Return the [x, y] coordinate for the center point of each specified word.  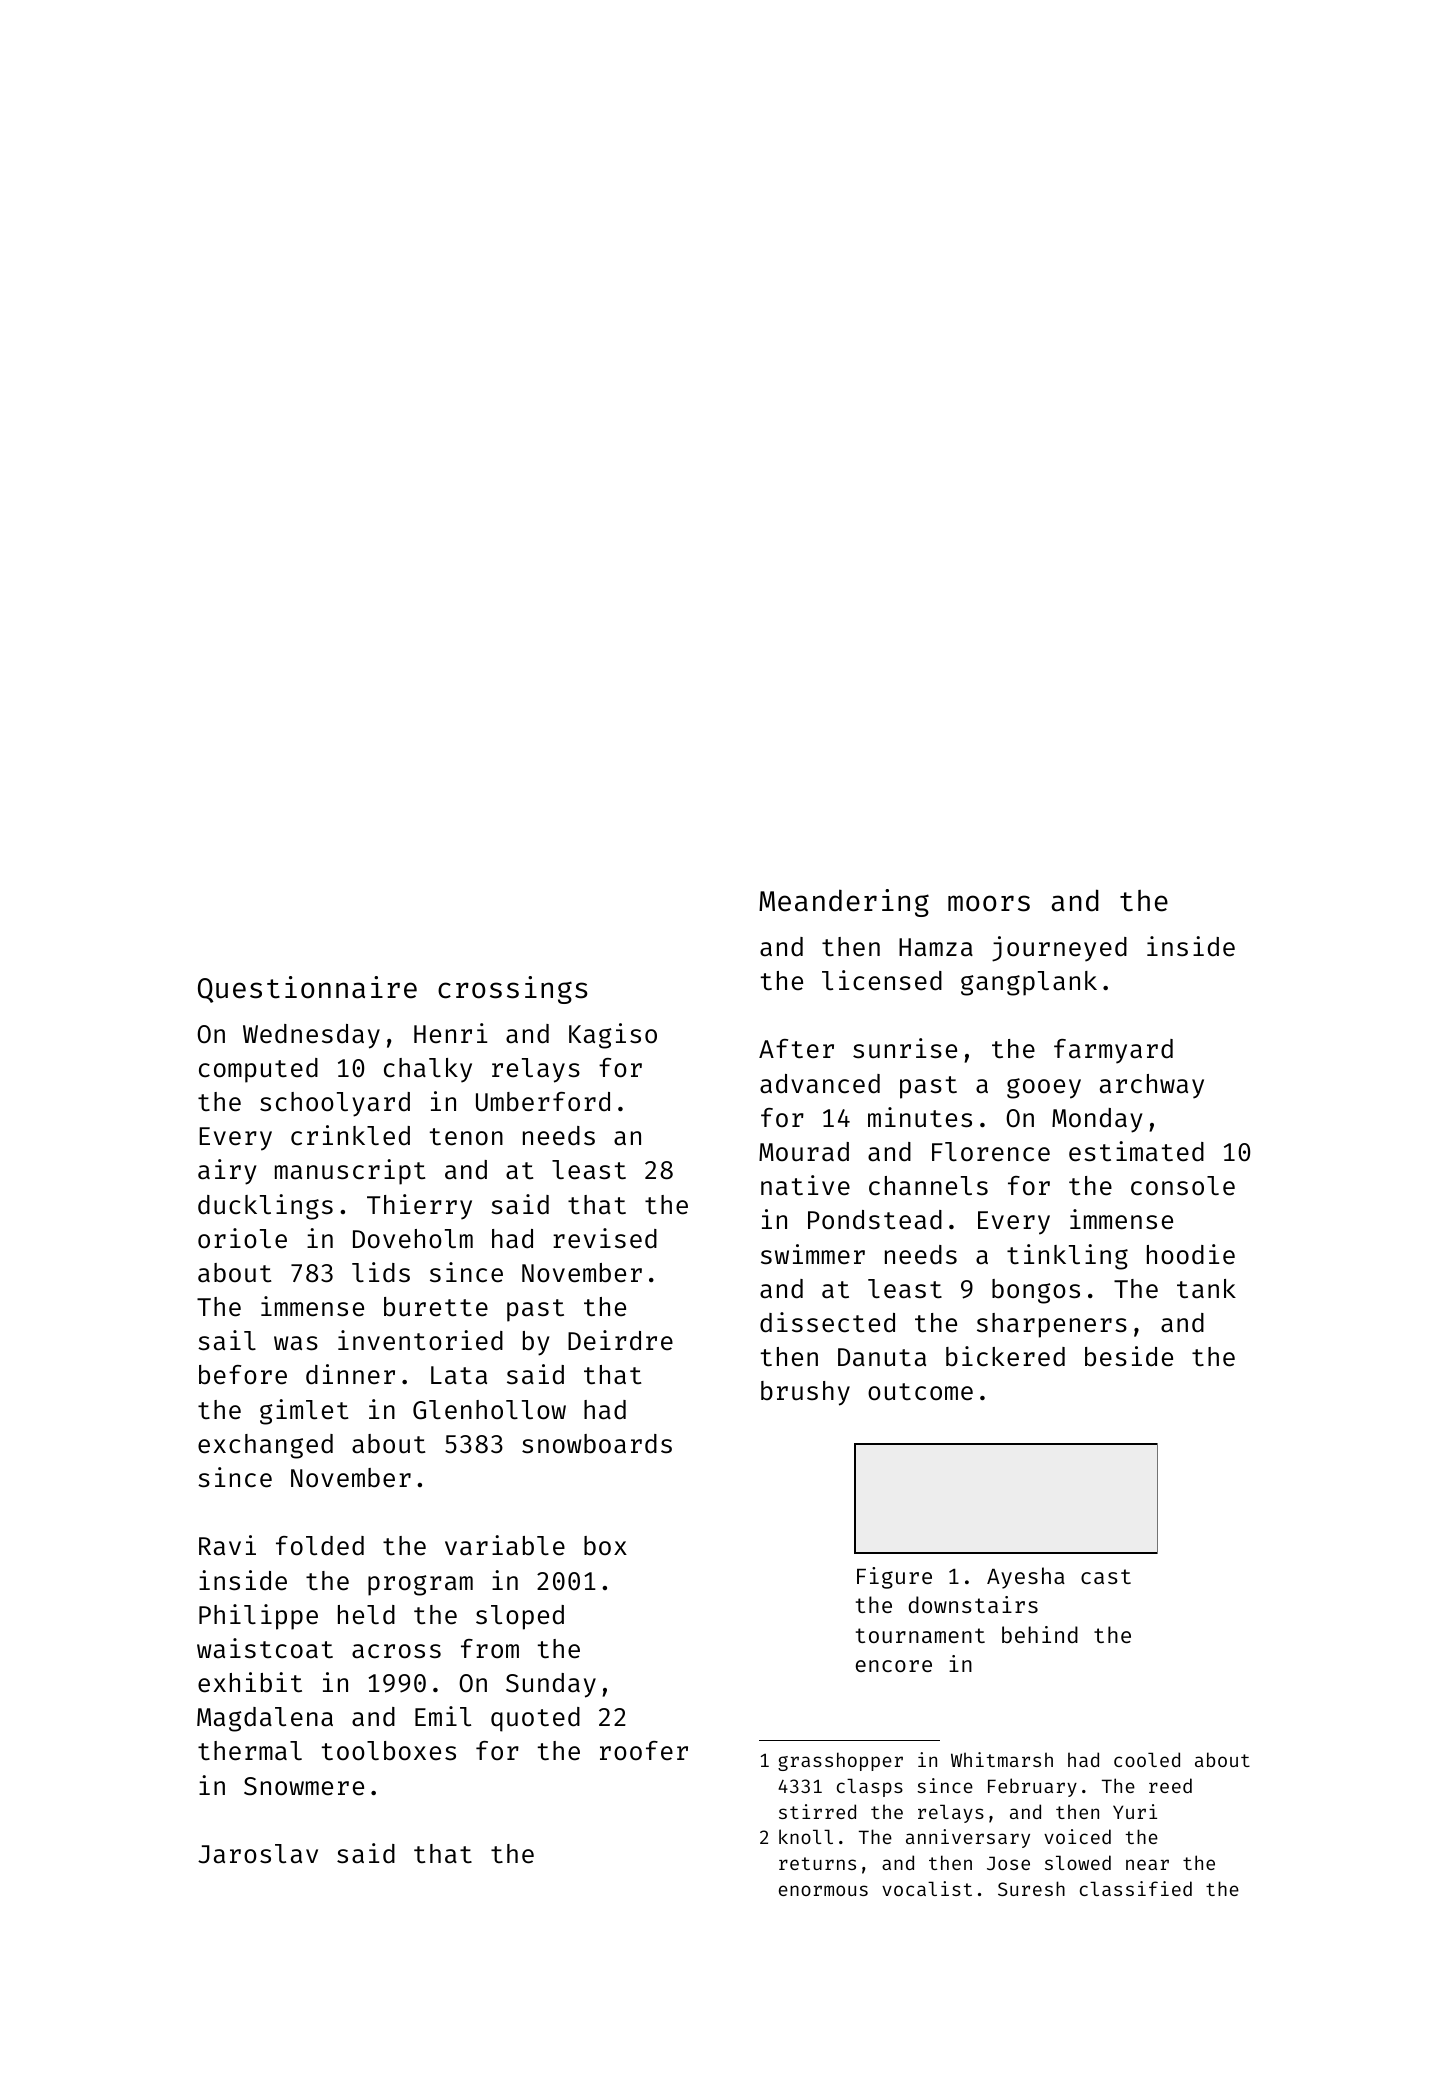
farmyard [1113, 1051]
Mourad [804, 1152]
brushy [805, 1393]
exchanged [265, 1446]
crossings [513, 990]
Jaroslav [258, 1854]
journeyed [1059, 949]
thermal [250, 1751]
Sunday [551, 1685]
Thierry [419, 1207]
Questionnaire [307, 989]
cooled [1147, 1759]
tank [1206, 1289]
